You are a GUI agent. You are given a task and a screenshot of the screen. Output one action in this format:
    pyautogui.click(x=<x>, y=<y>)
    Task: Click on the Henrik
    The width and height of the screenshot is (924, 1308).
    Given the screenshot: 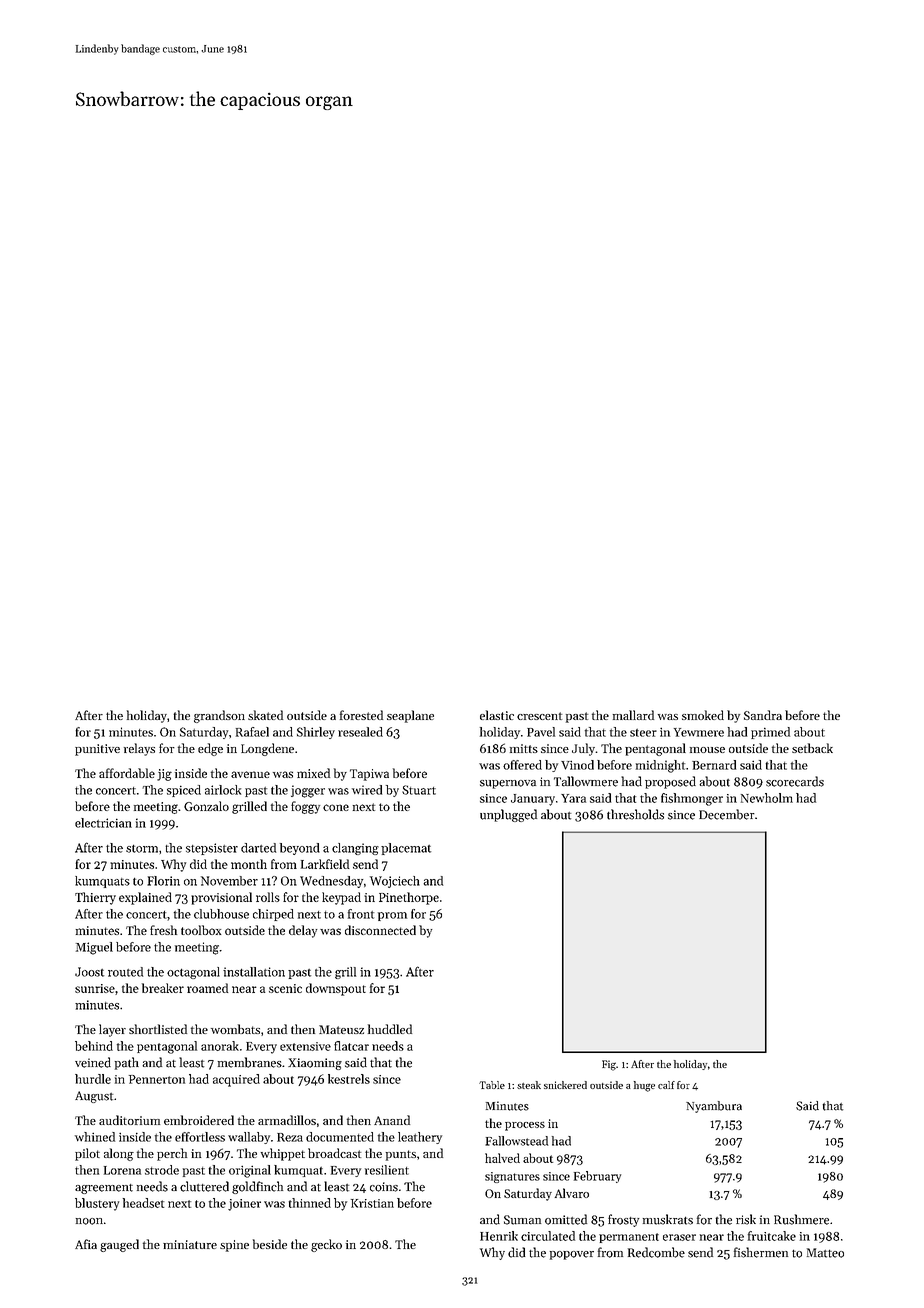 What is the action you would take?
    pyautogui.click(x=499, y=1236)
